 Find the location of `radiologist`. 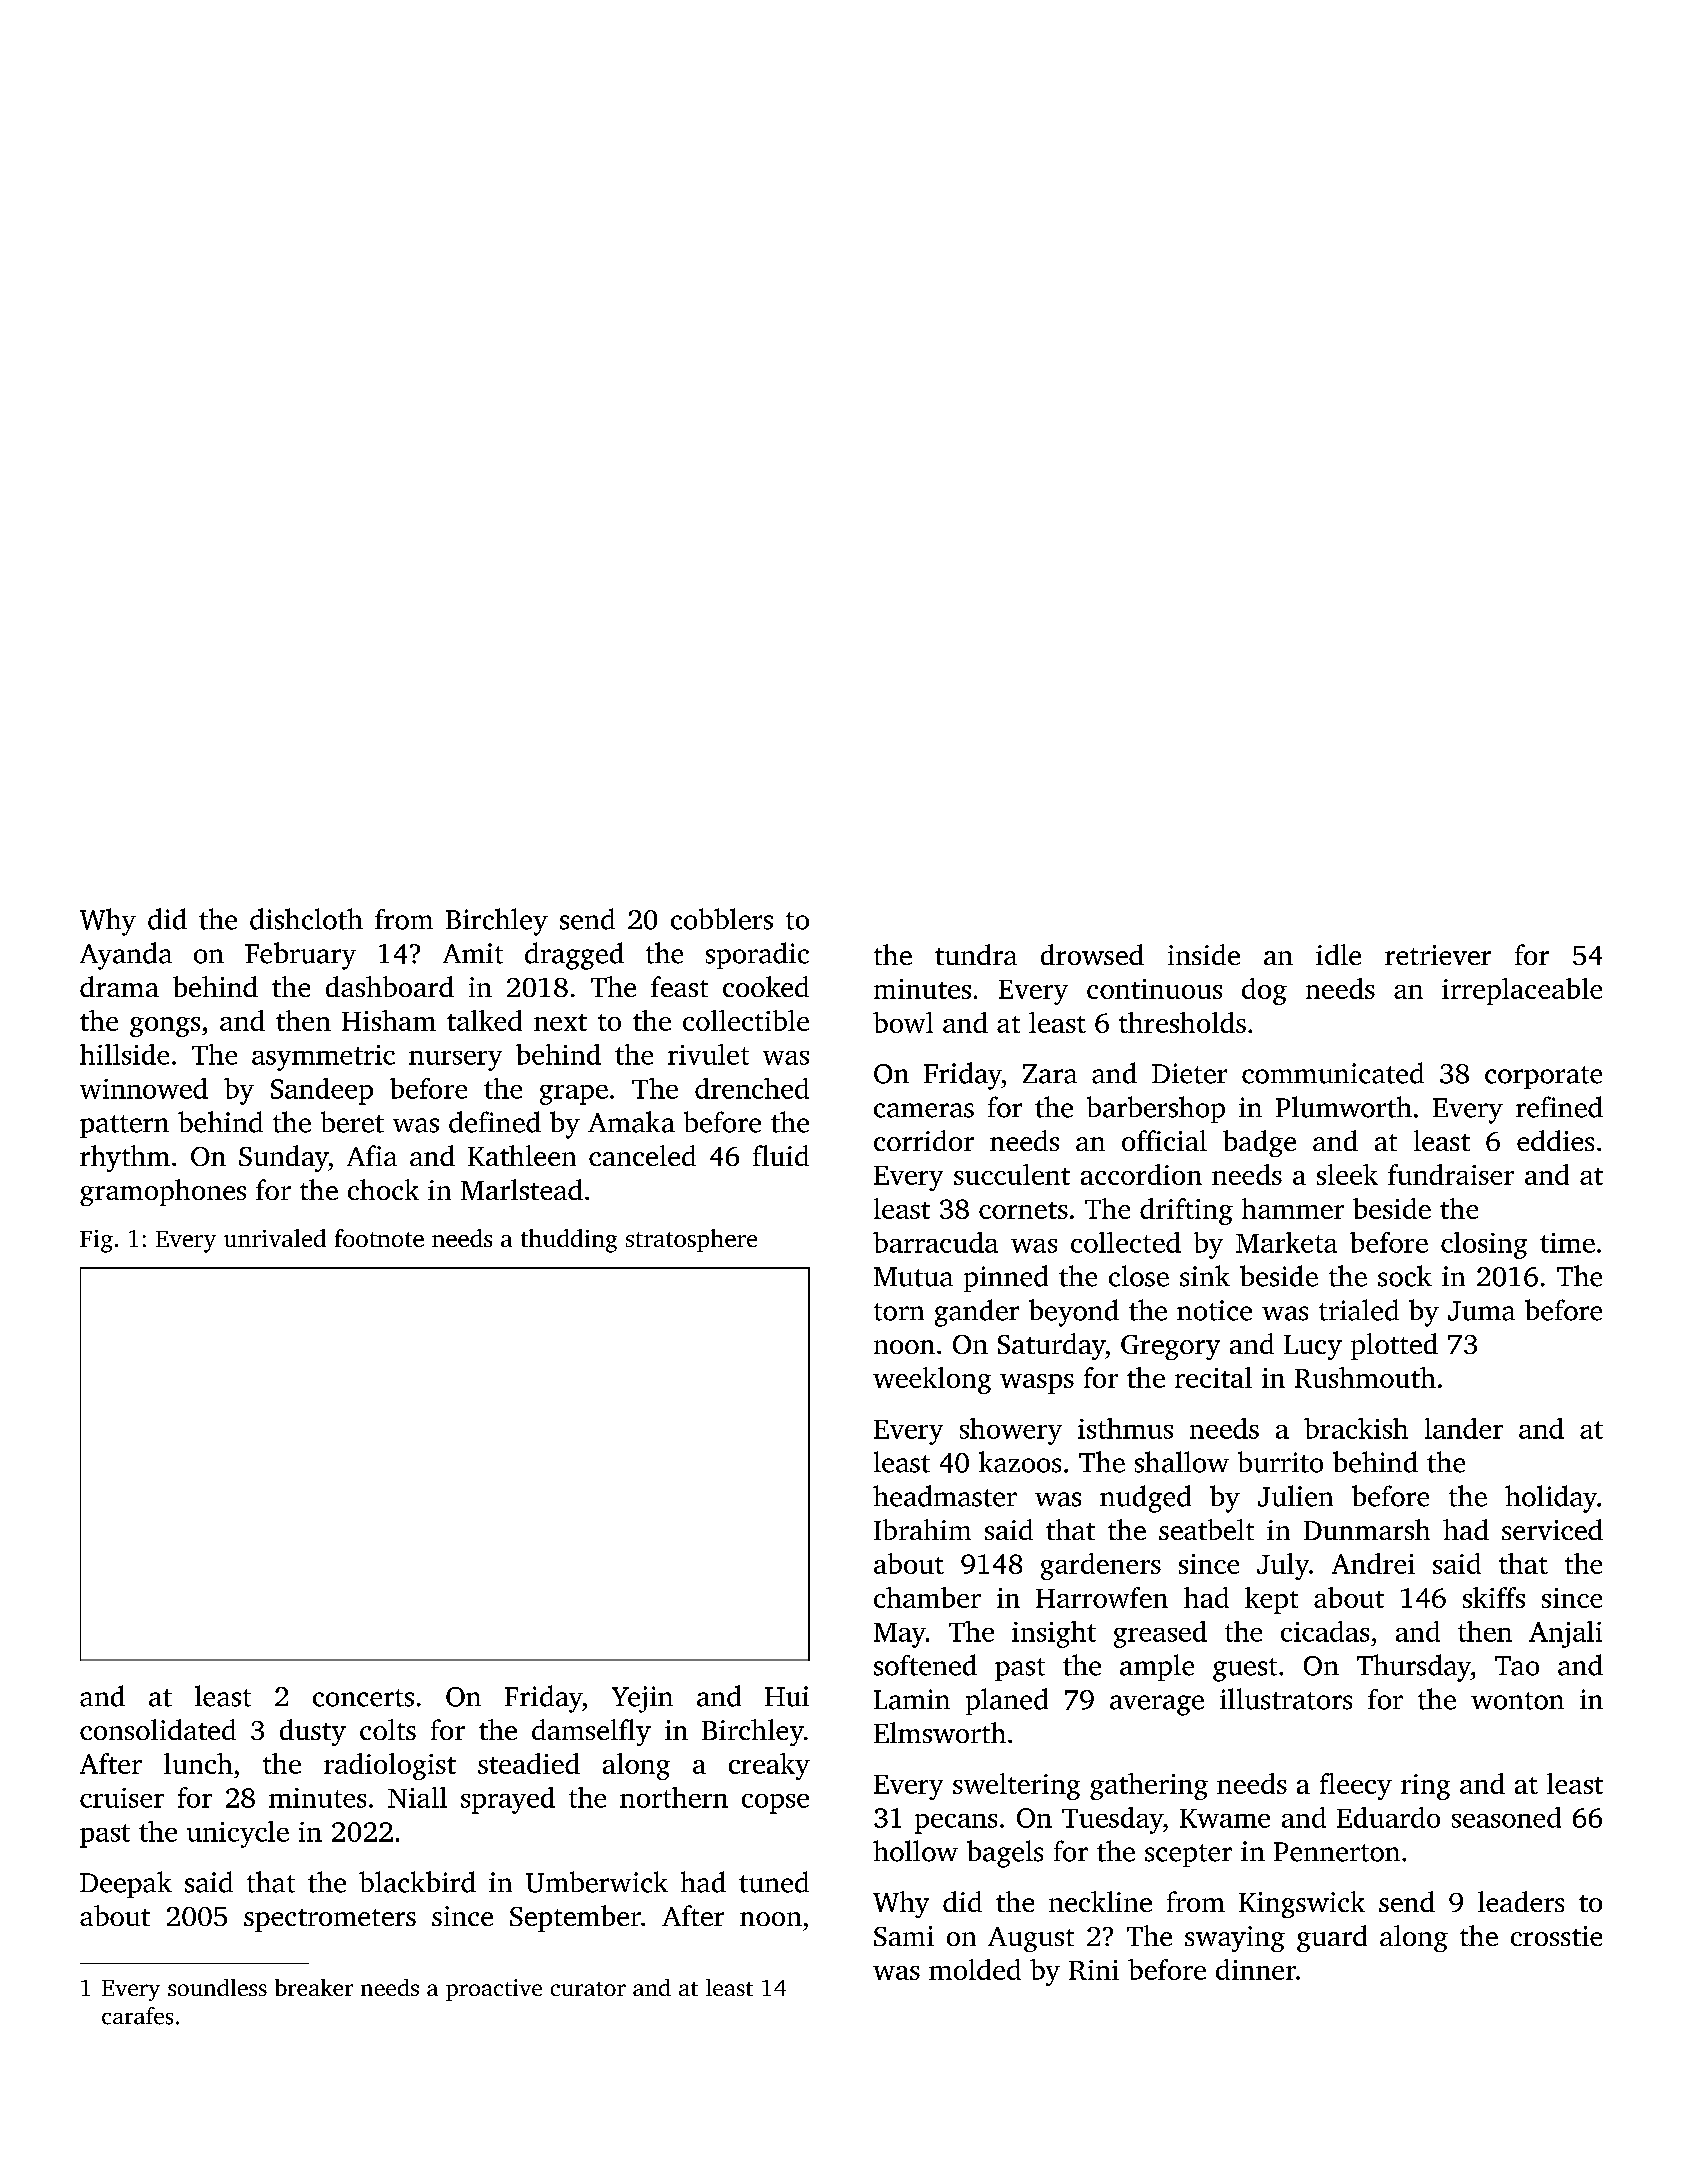

radiologist is located at coordinates (390, 1766).
